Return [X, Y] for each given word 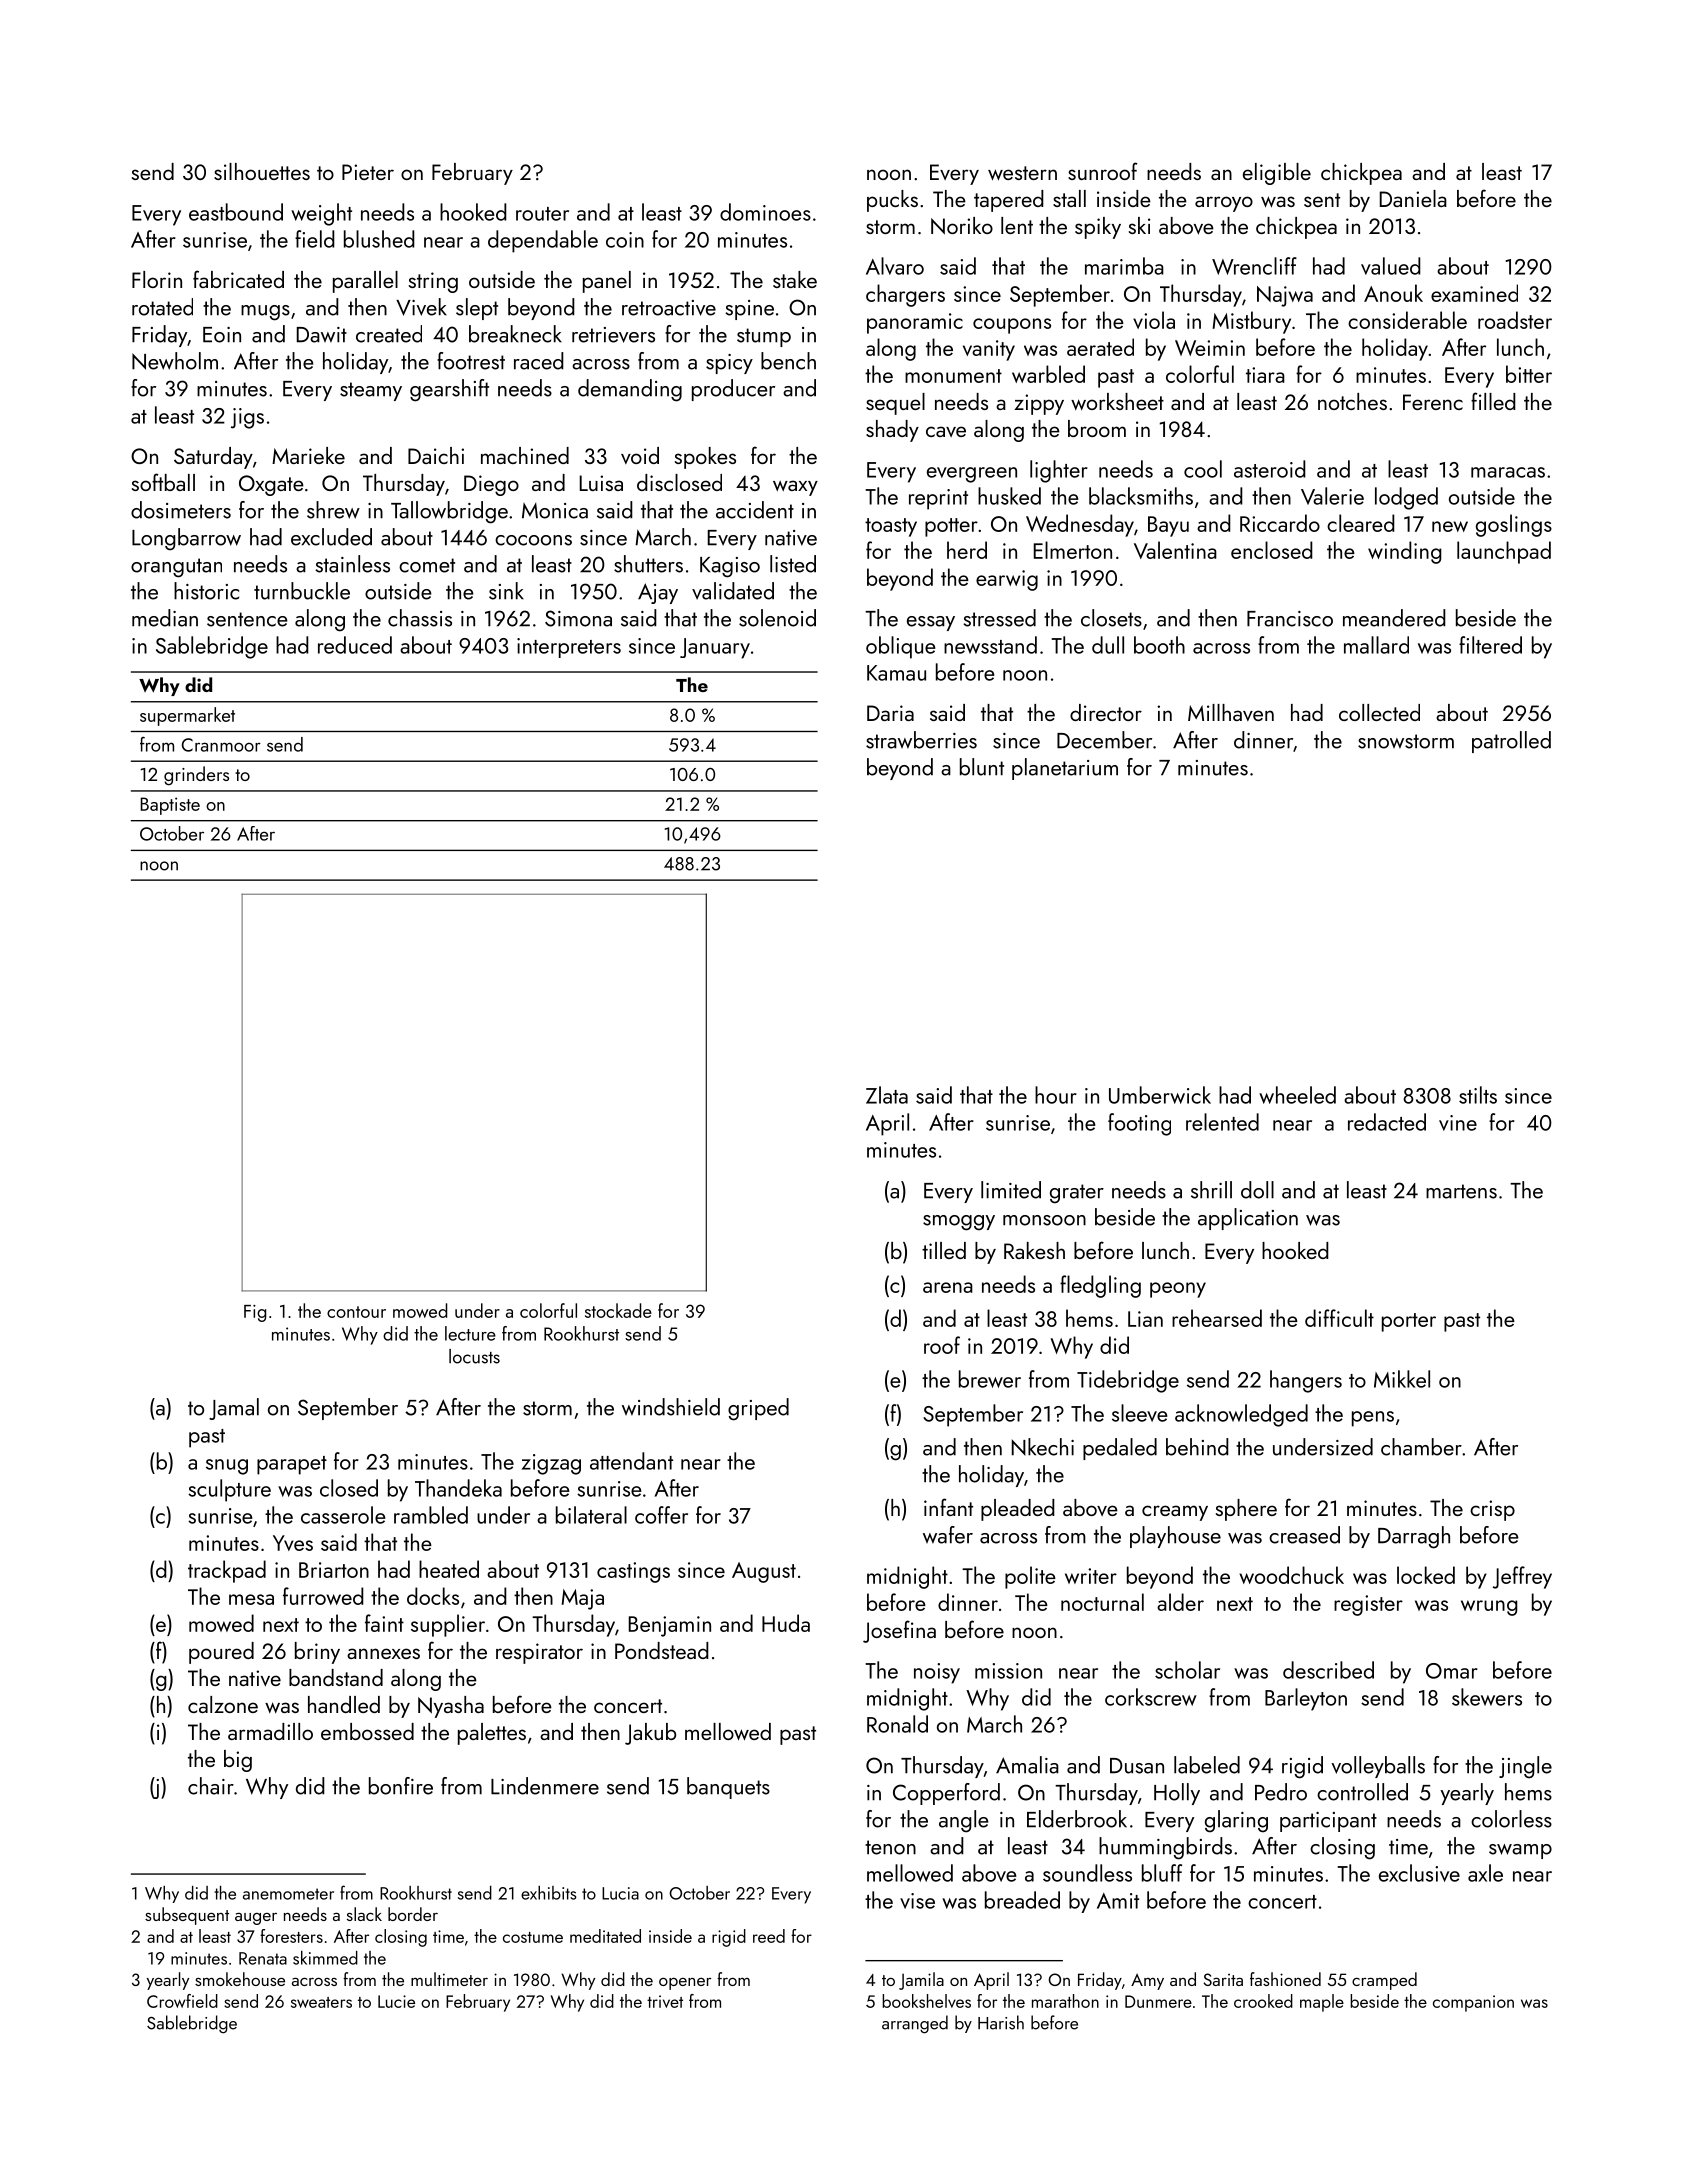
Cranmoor [221, 745]
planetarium [1065, 769]
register [1368, 1605]
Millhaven [1231, 712]
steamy [371, 391]
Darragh [1414, 1537]
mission [1008, 1671]
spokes [705, 458]
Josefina [899, 1631]
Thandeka [458, 1488]
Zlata [887, 1095]
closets [1111, 618]
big [238, 1761]
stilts [1478, 1095]
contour [356, 1312]
